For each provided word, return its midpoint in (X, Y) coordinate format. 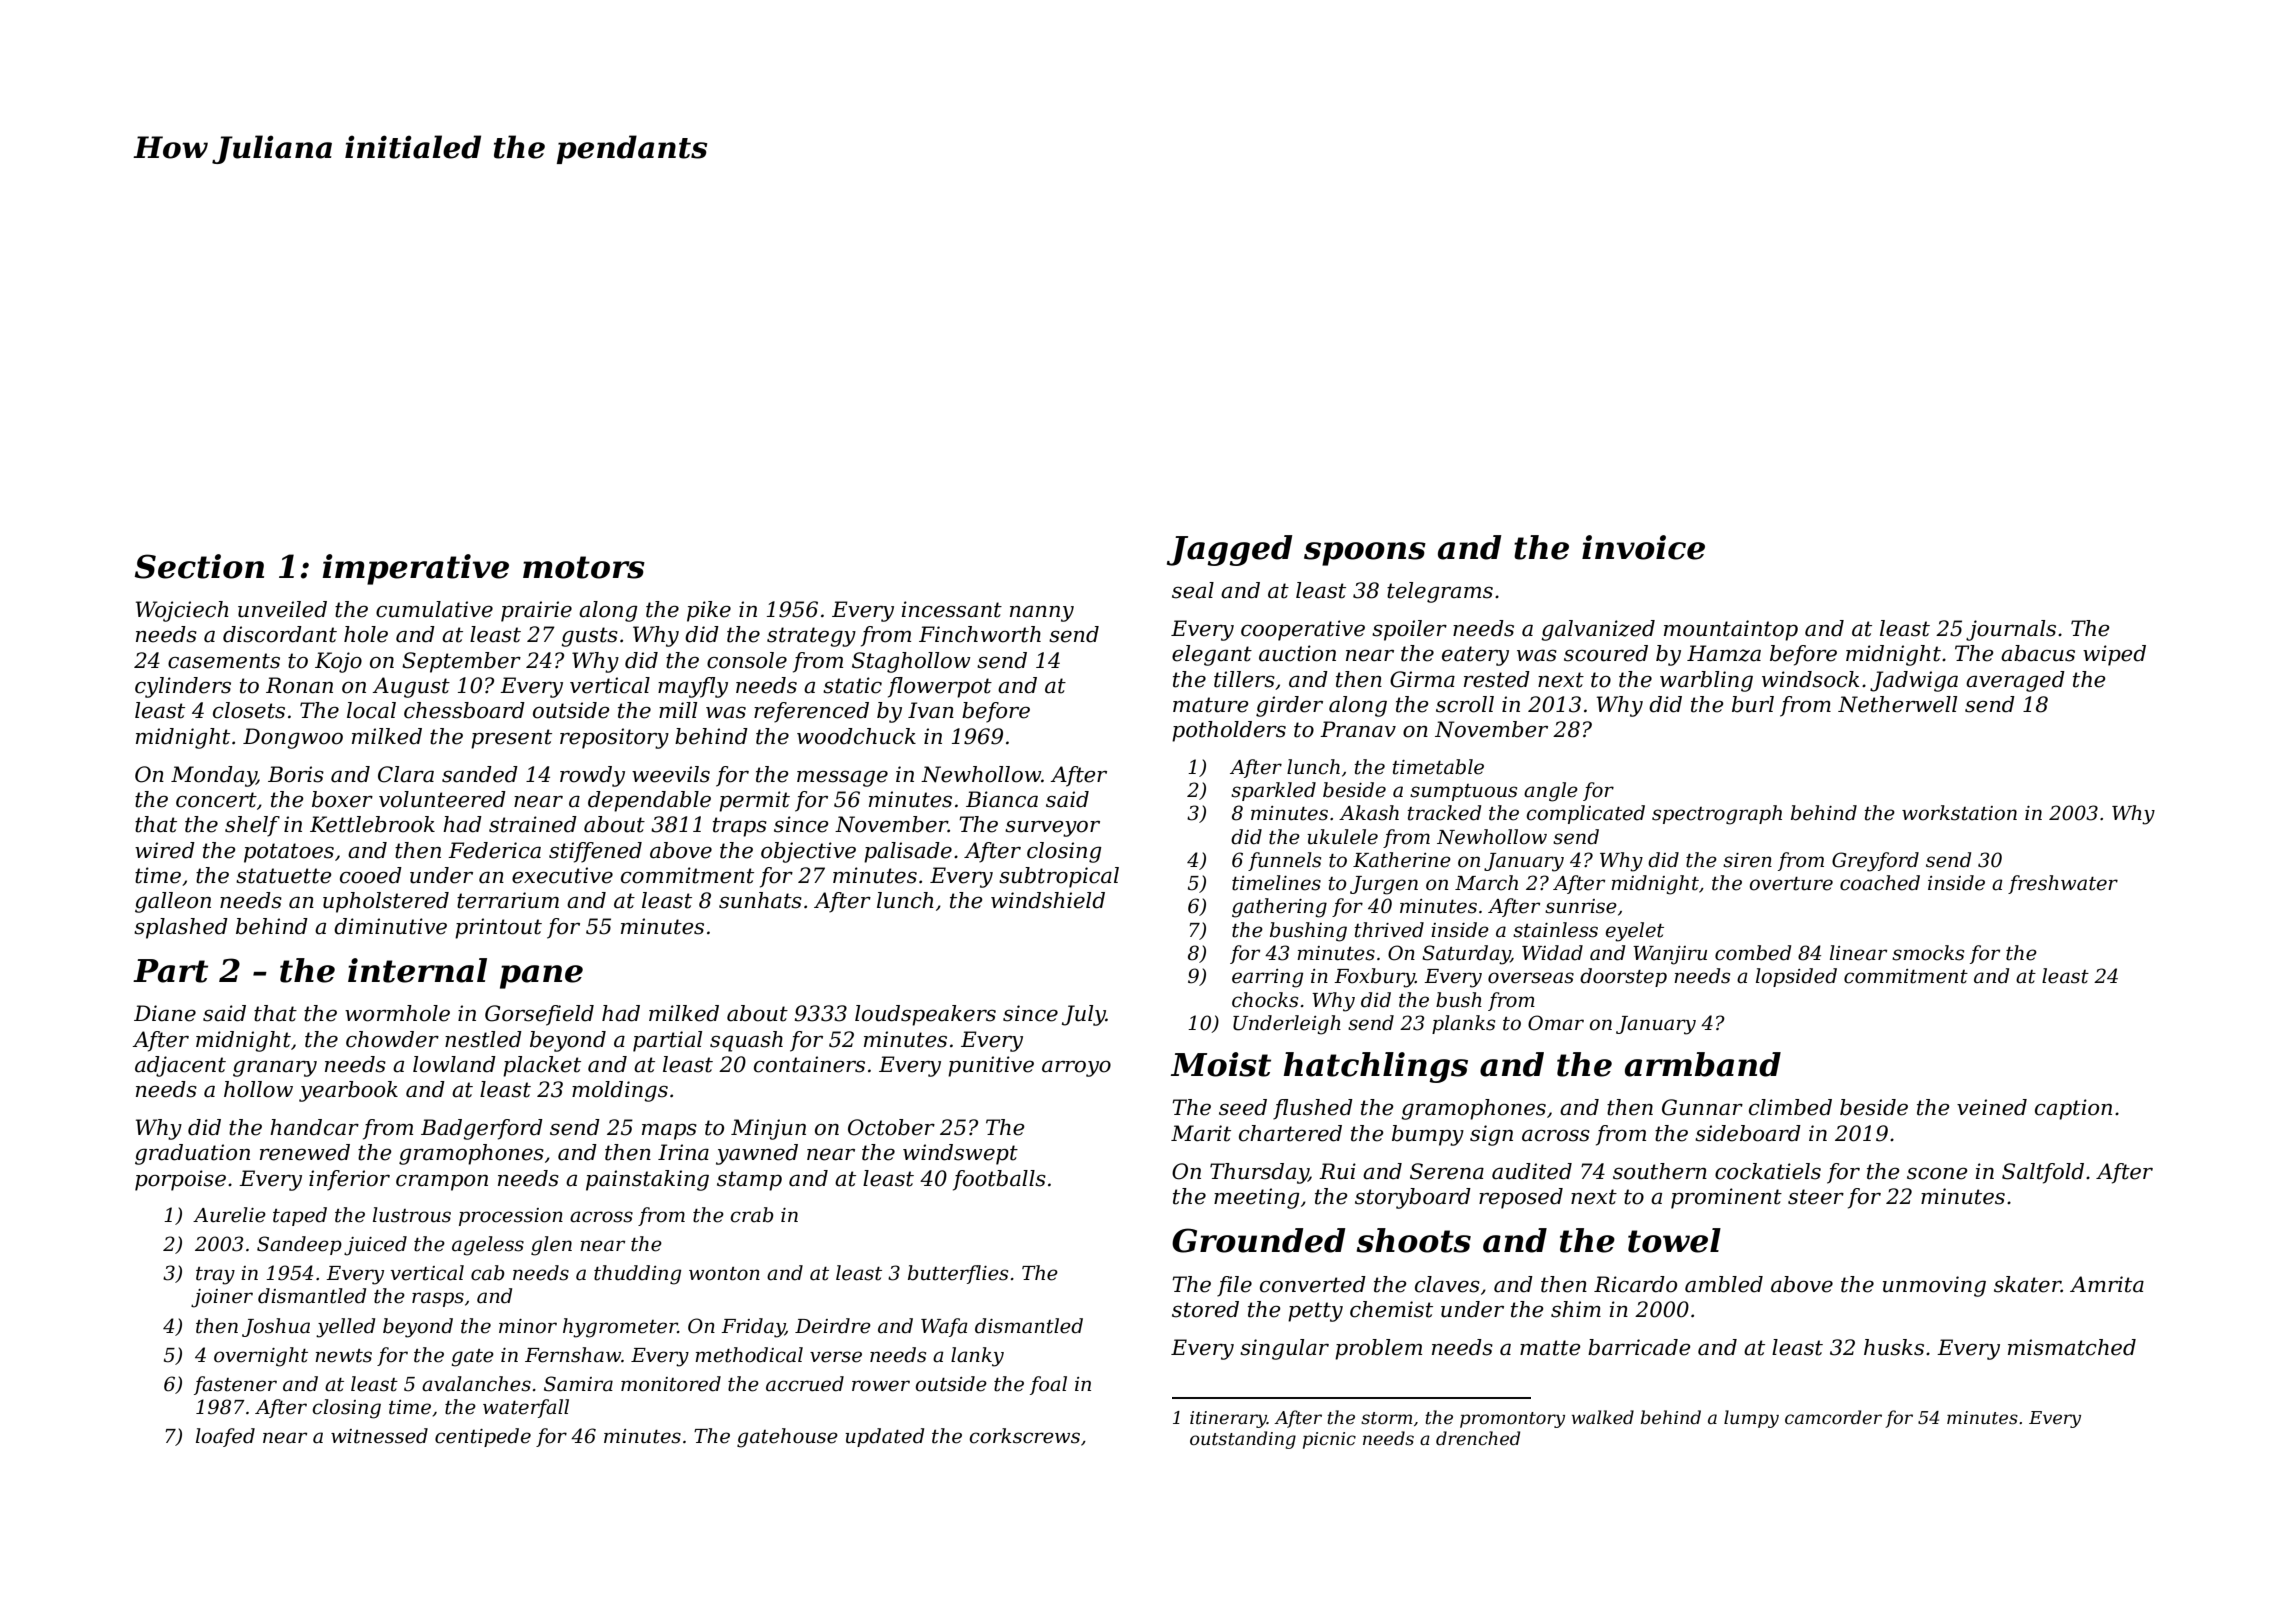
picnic (1329, 1440)
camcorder (1833, 1417)
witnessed (379, 1436)
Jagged (1230, 550)
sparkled (1273, 791)
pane (541, 977)
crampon (442, 1182)
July (1084, 1015)
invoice (1643, 547)
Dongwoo (293, 738)
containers (809, 1064)
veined (1992, 1107)
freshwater (2063, 884)
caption (2073, 1109)
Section (199, 566)
